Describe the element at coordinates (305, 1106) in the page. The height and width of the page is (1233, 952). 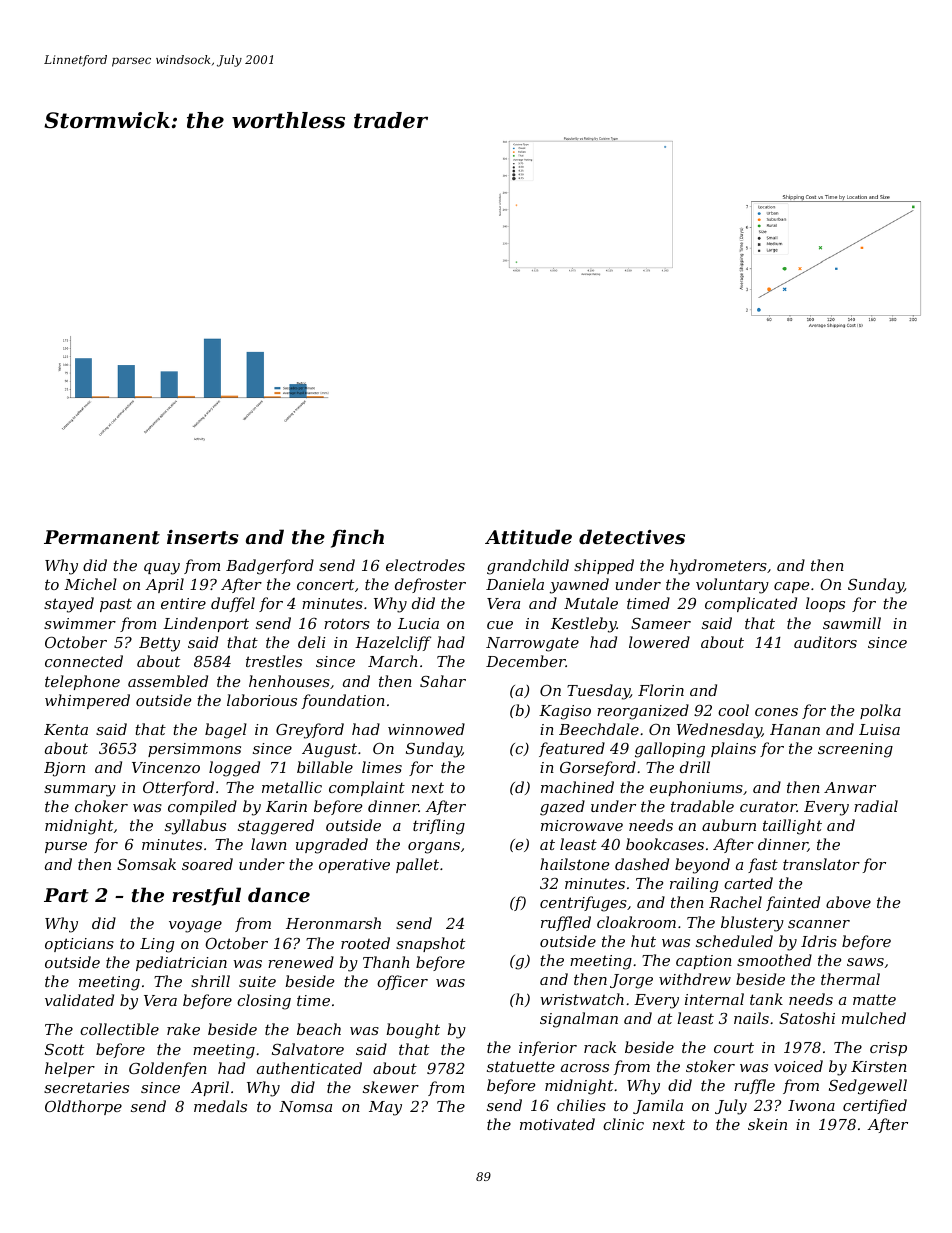
I see `Nomsa` at that location.
